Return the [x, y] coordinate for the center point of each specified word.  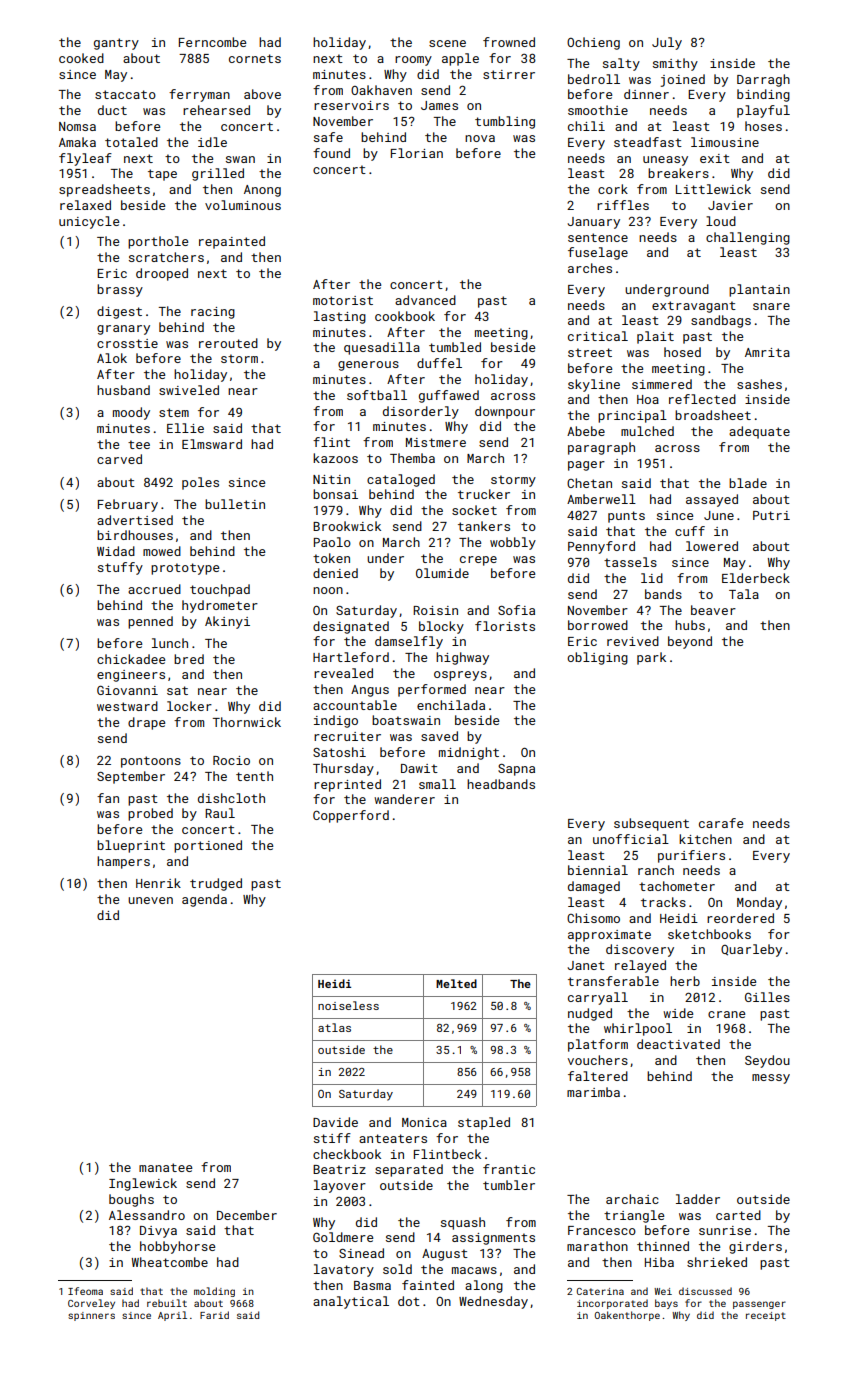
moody [131, 413]
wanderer [404, 799]
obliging [597, 658]
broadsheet [713, 415]
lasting [340, 317]
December [247, 1215]
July [667, 43]
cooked [81, 58]
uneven [150, 900]
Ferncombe [212, 42]
